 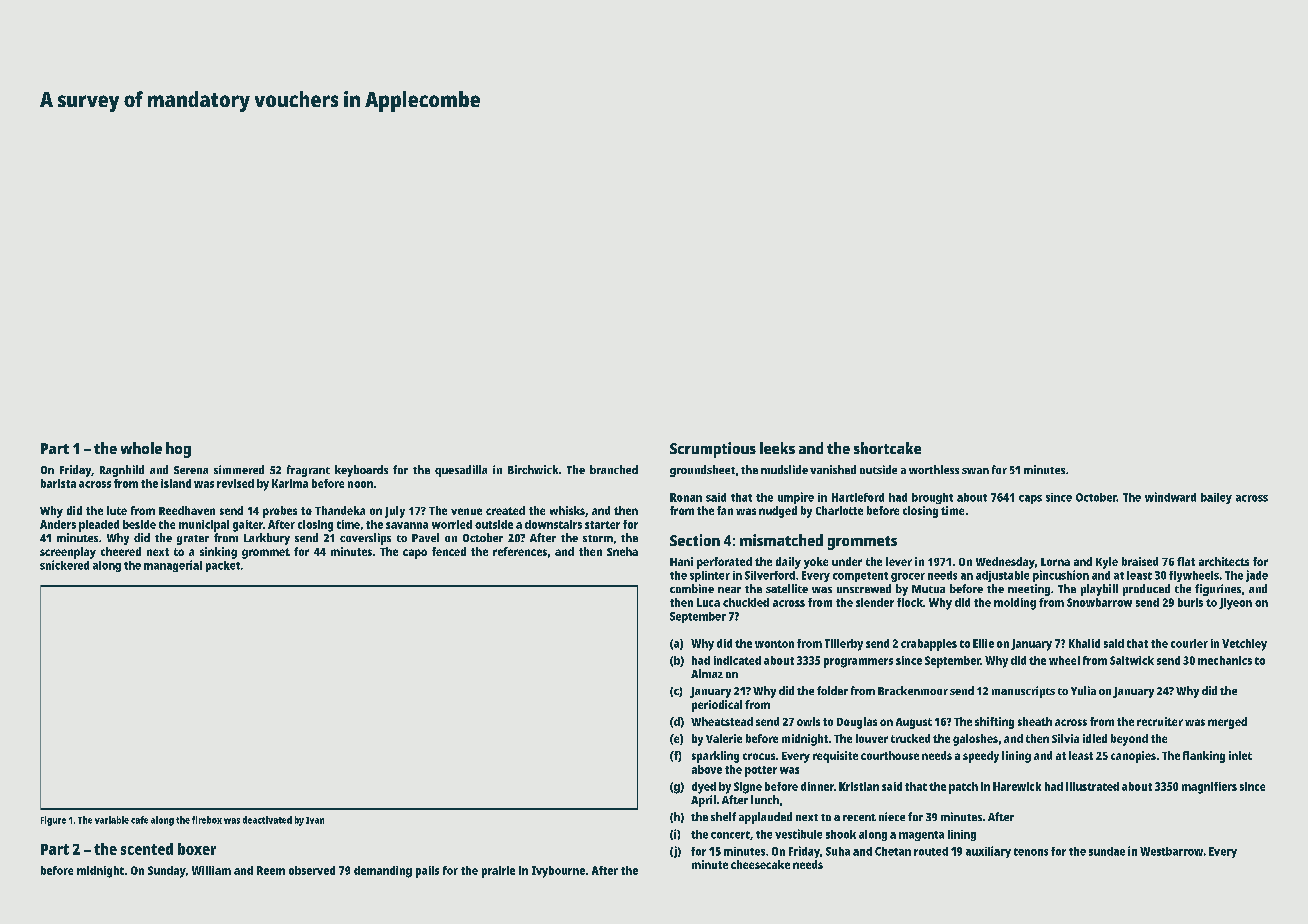 I want to click on snickered, so click(x=64, y=565).
